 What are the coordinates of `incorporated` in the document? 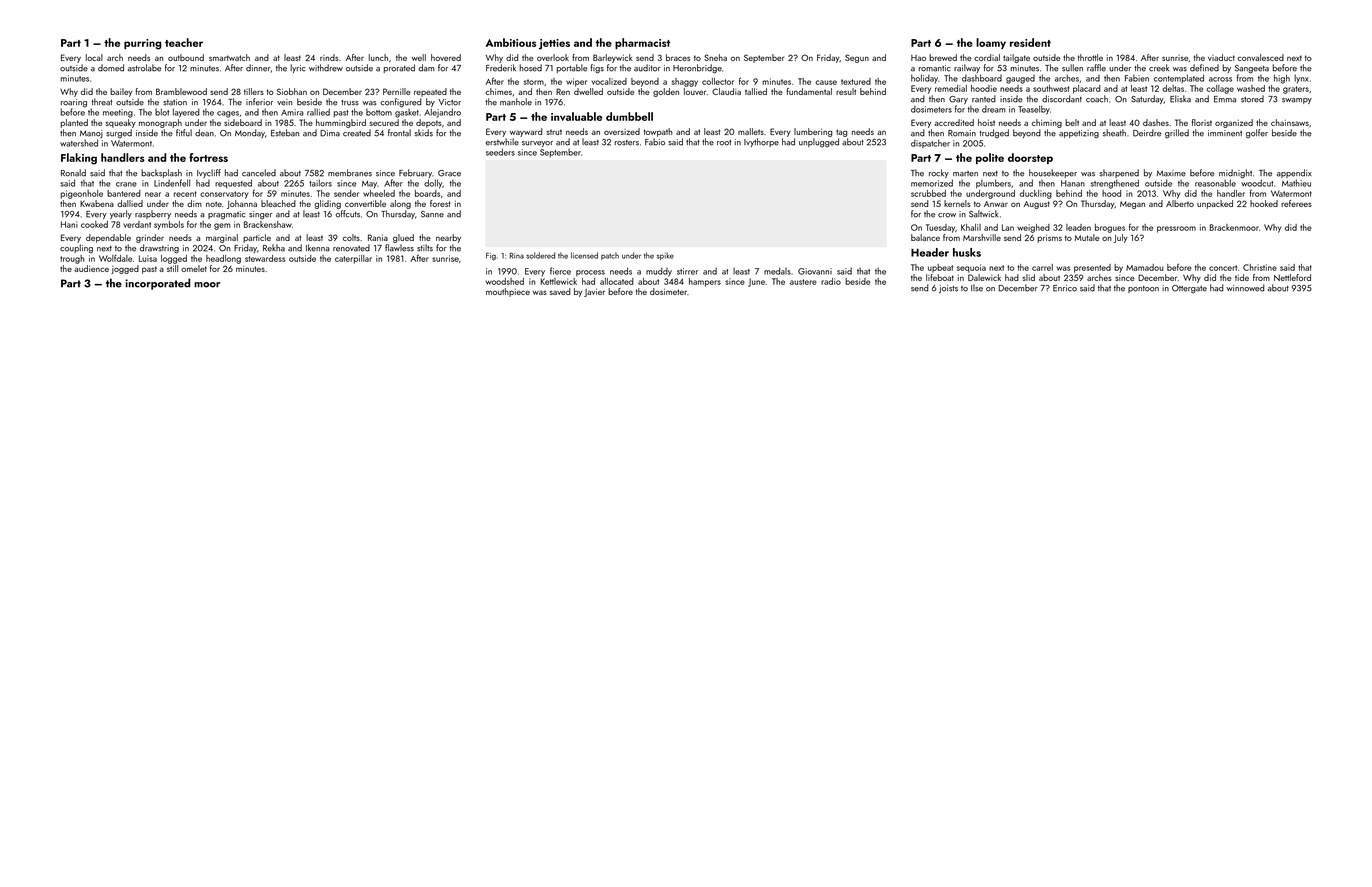 It's located at (157, 284).
